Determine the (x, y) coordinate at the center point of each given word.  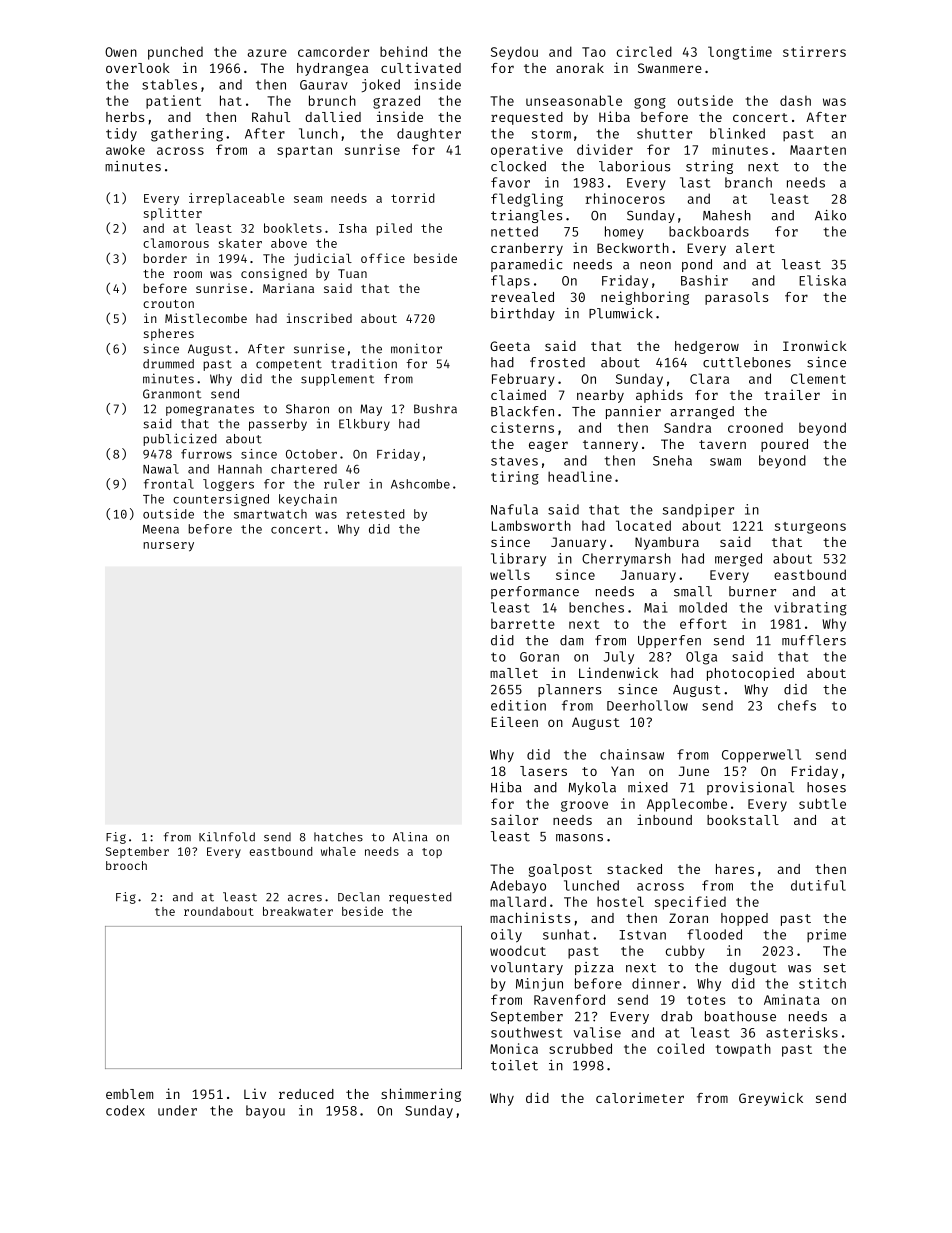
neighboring (645, 298)
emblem (129, 1094)
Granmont (172, 394)
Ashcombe (420, 484)
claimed (518, 394)
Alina (410, 837)
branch (748, 182)
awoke (125, 149)
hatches (338, 837)
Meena (161, 529)
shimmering (421, 1095)
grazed (396, 102)
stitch (822, 983)
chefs (797, 705)
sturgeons (810, 528)
